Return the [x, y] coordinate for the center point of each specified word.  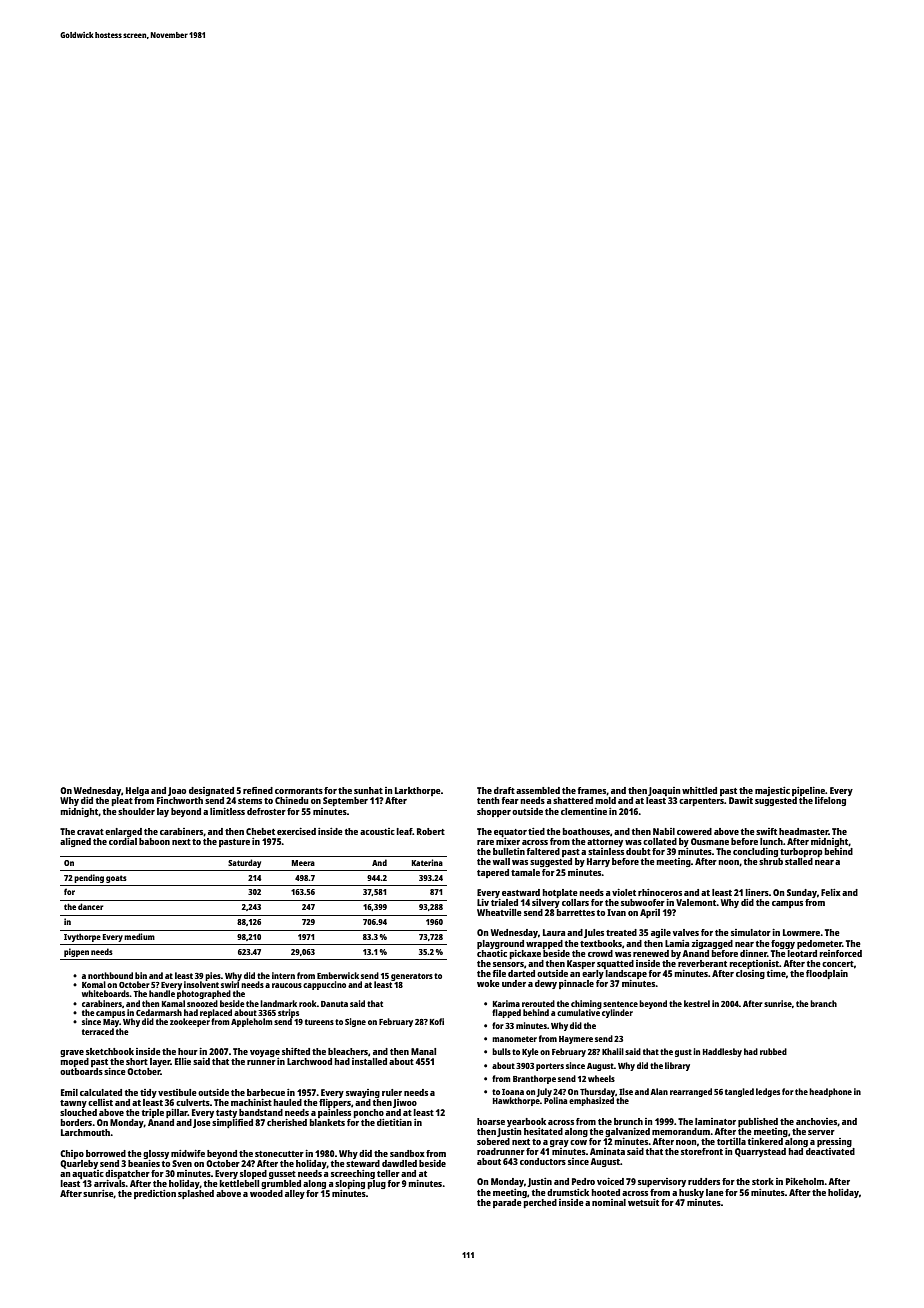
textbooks [601, 943]
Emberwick [338, 975]
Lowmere [802, 932]
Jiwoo [405, 1103]
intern [283, 975]
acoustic [377, 831]
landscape [626, 974]
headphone [830, 1092]
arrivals [110, 1183]
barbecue [266, 1092]
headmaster [803, 831]
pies [213, 976]
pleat [122, 801]
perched [540, 1203]
